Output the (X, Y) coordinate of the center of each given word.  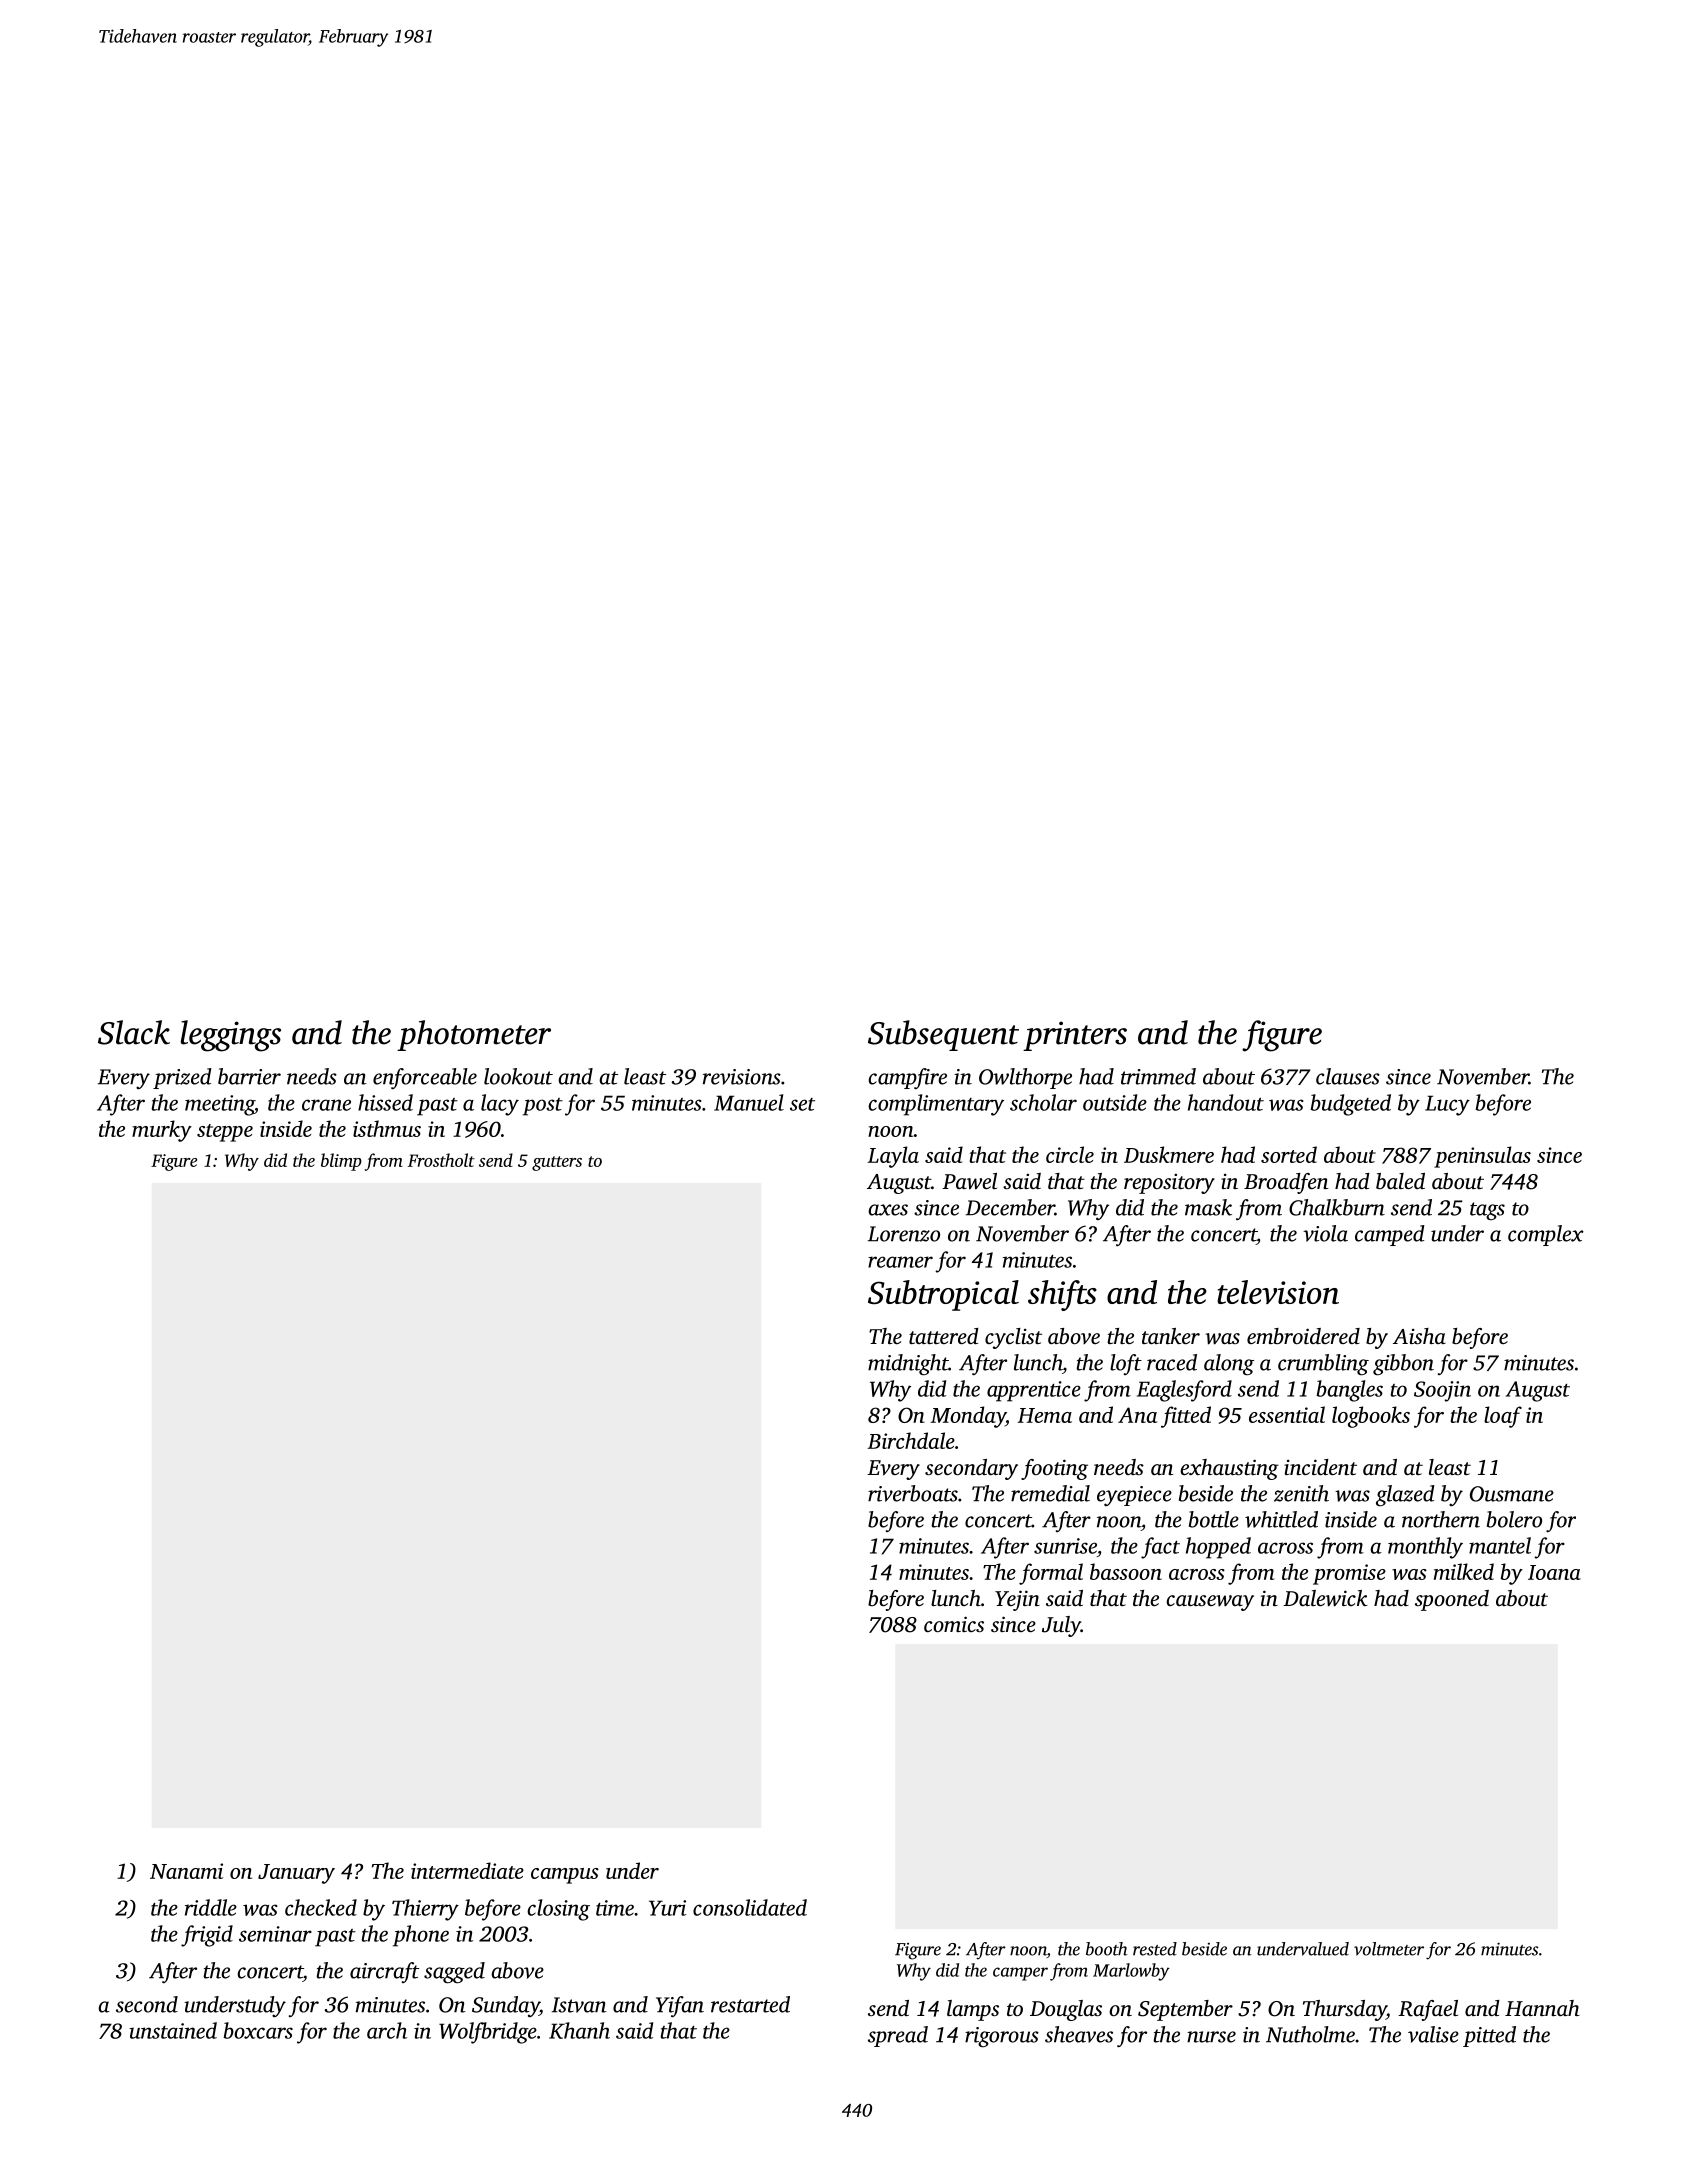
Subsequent (943, 1035)
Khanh (579, 2030)
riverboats (913, 1493)
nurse (1211, 2037)
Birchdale (911, 1440)
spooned (1452, 1600)
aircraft (384, 1972)
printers (1075, 1036)
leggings (231, 1036)
